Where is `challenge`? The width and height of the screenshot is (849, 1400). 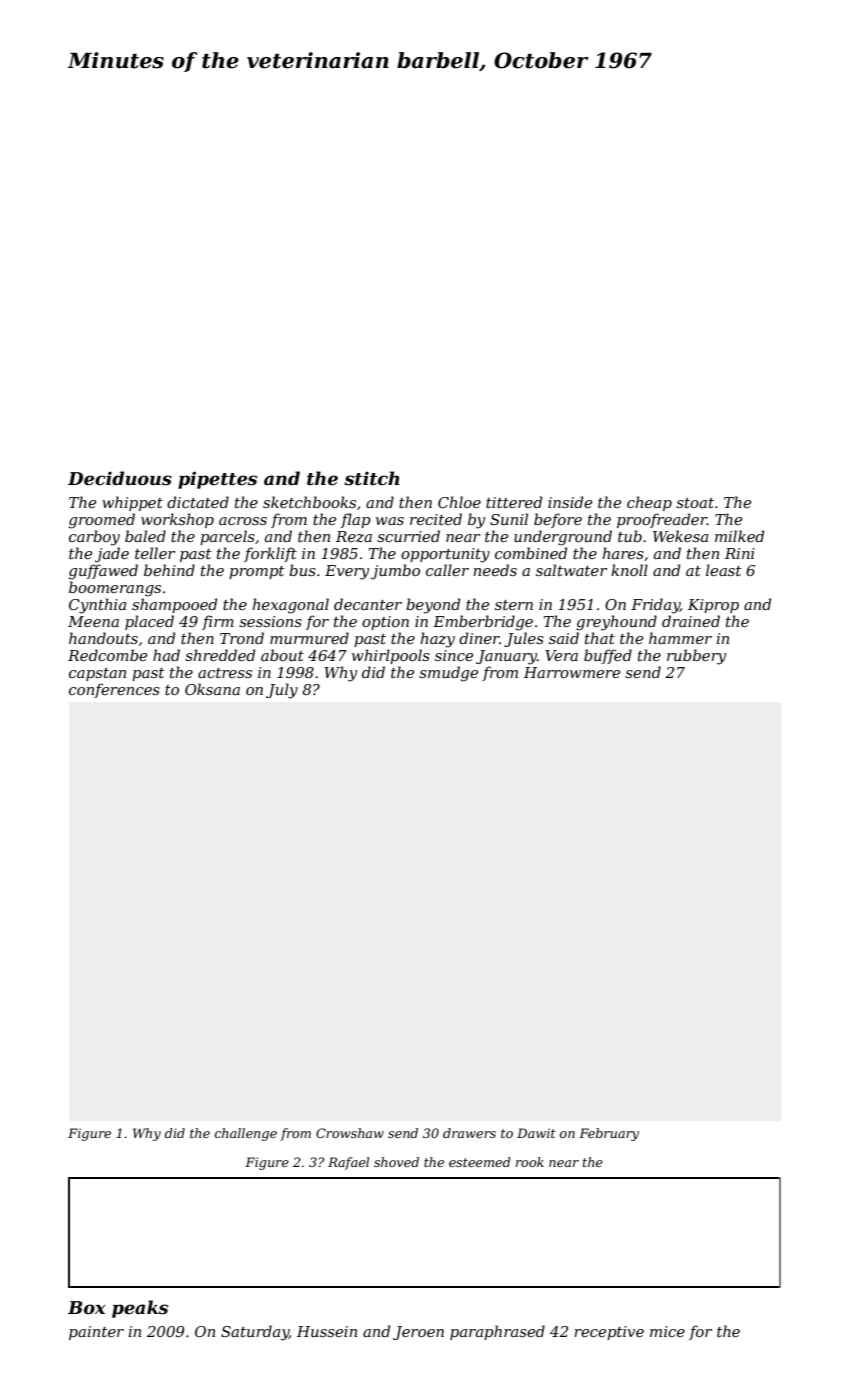 challenge is located at coordinates (246, 1134).
